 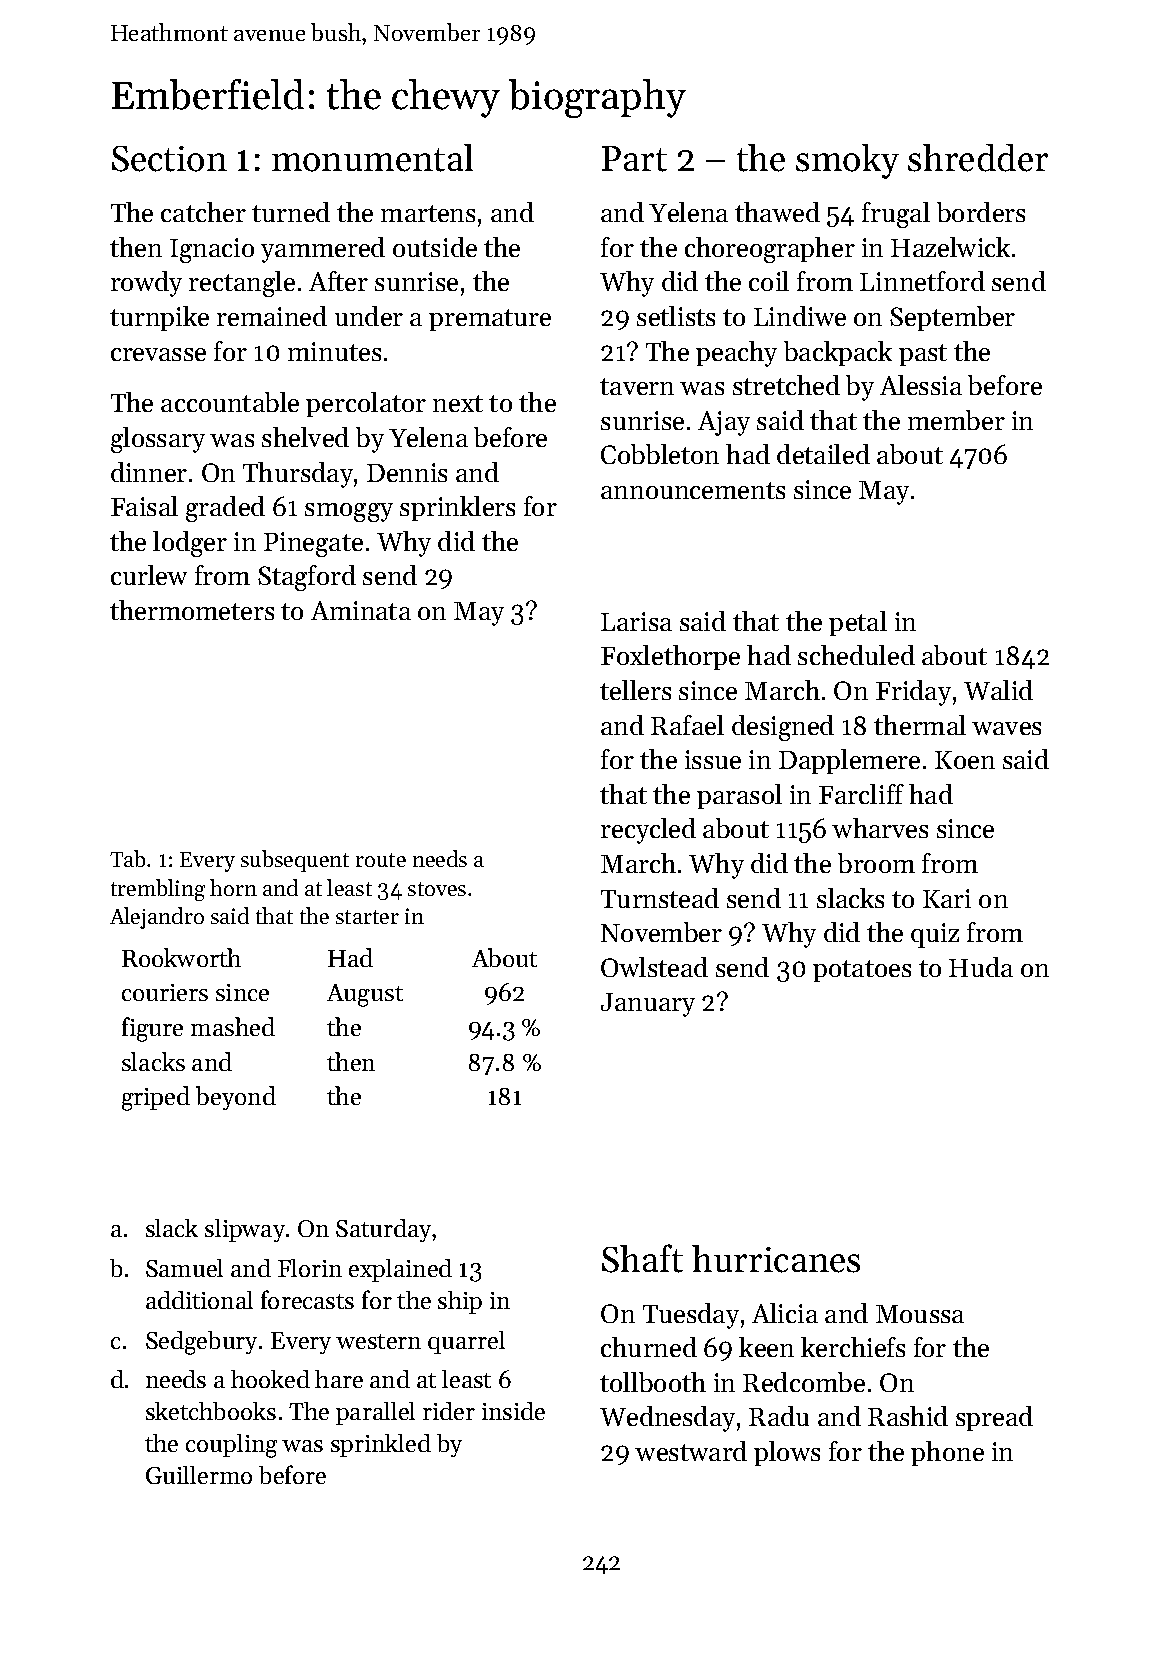 What do you see at coordinates (201, 1343) in the screenshot?
I see `Sedgebury` at bounding box center [201, 1343].
